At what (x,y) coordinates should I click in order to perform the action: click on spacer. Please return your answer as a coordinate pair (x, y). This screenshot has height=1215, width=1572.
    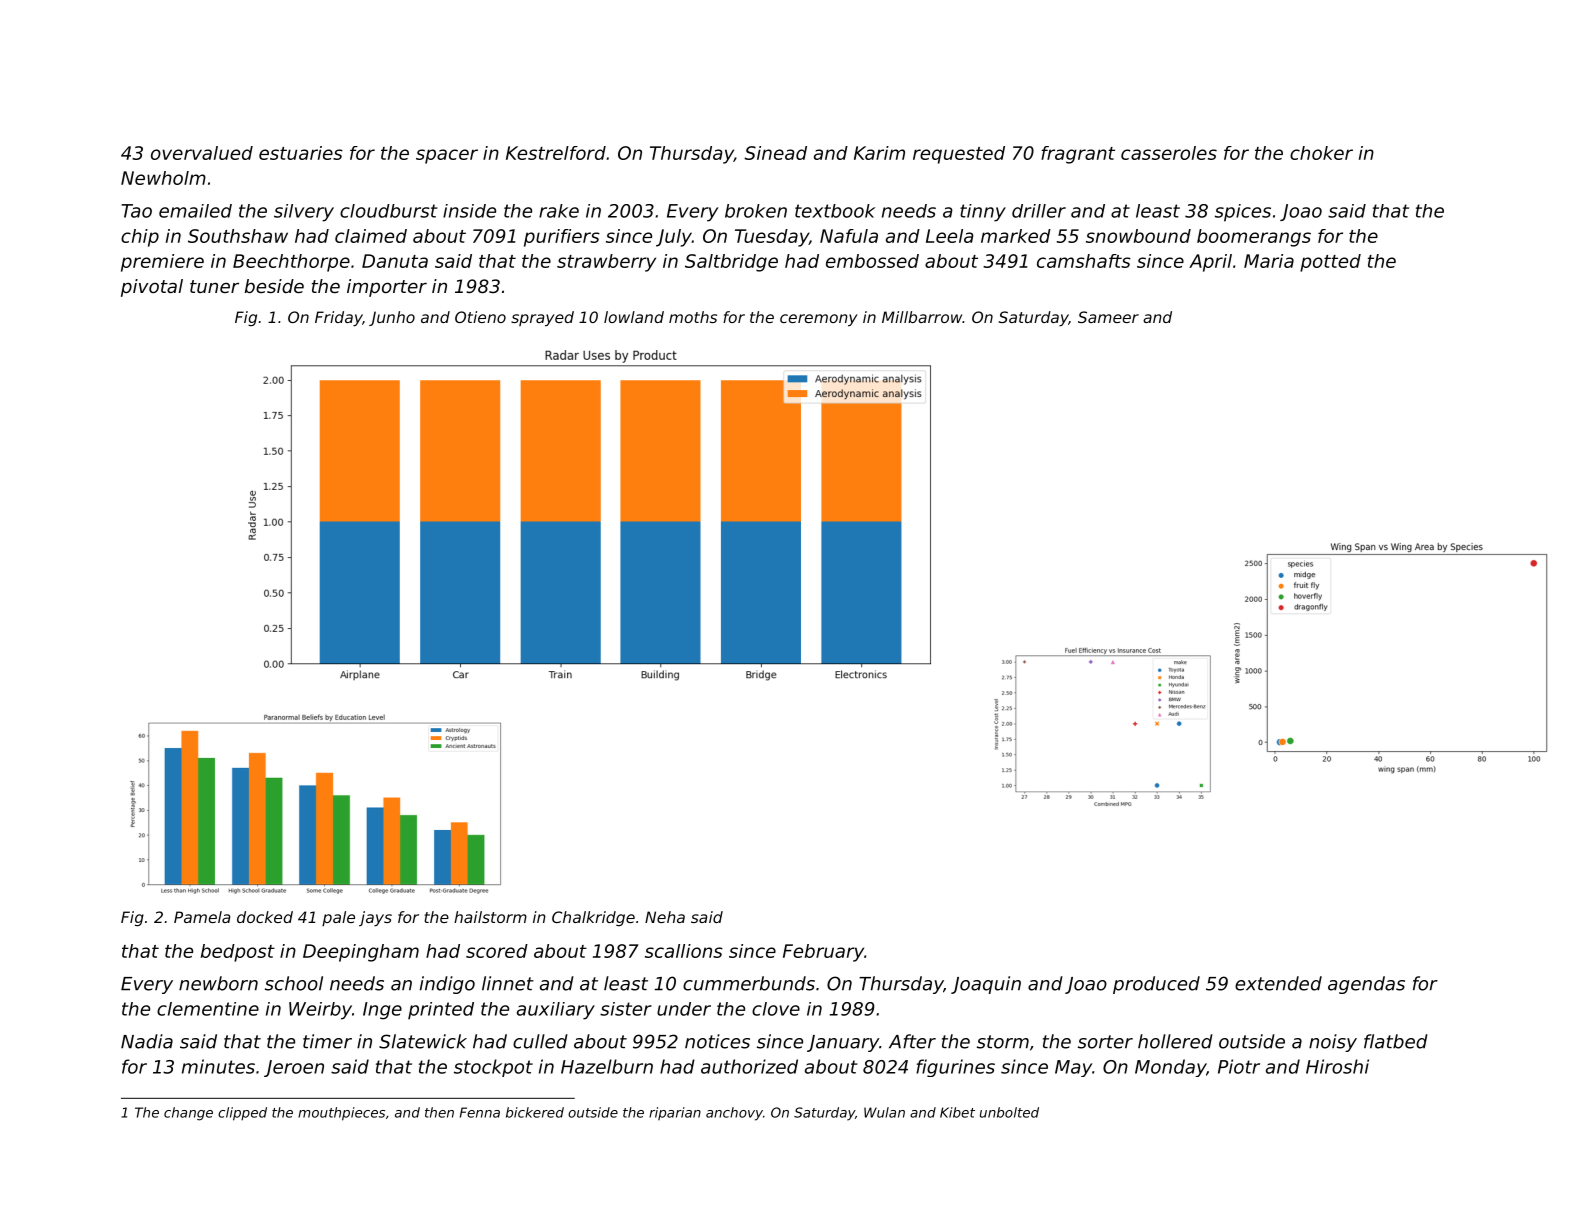
    Looking at the image, I should click on (447, 156).
